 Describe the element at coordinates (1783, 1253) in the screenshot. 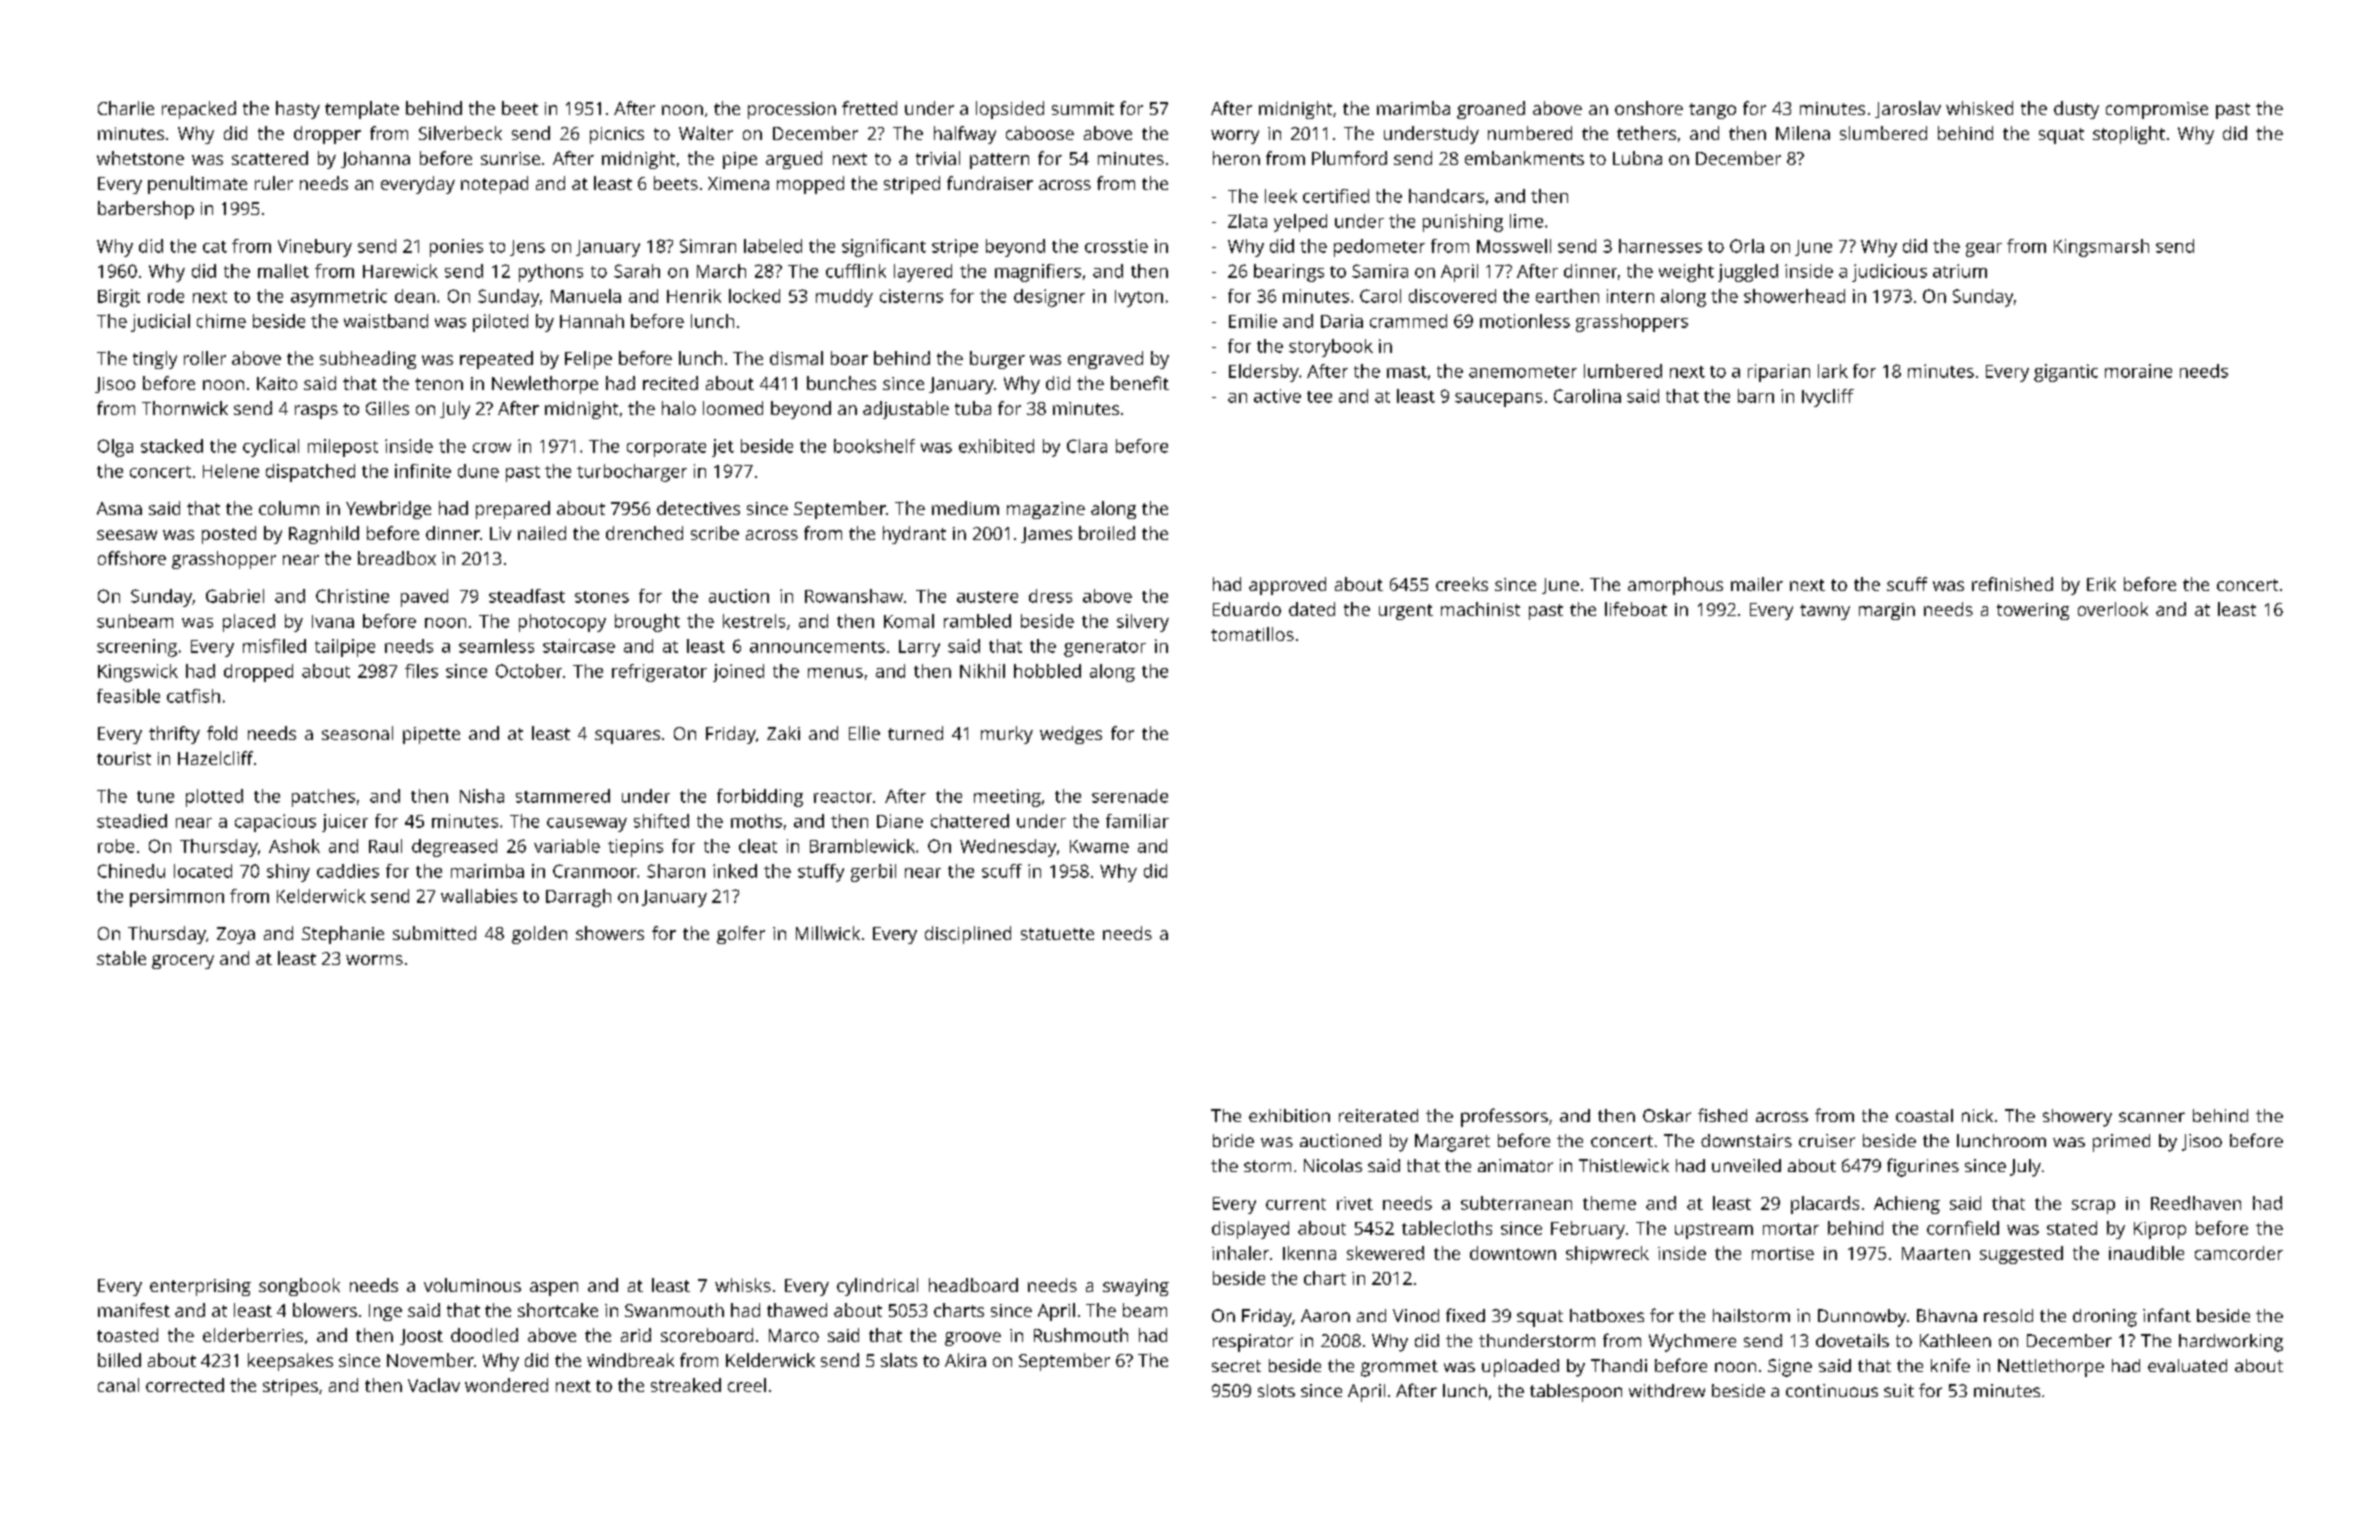

I see `mortise` at that location.
